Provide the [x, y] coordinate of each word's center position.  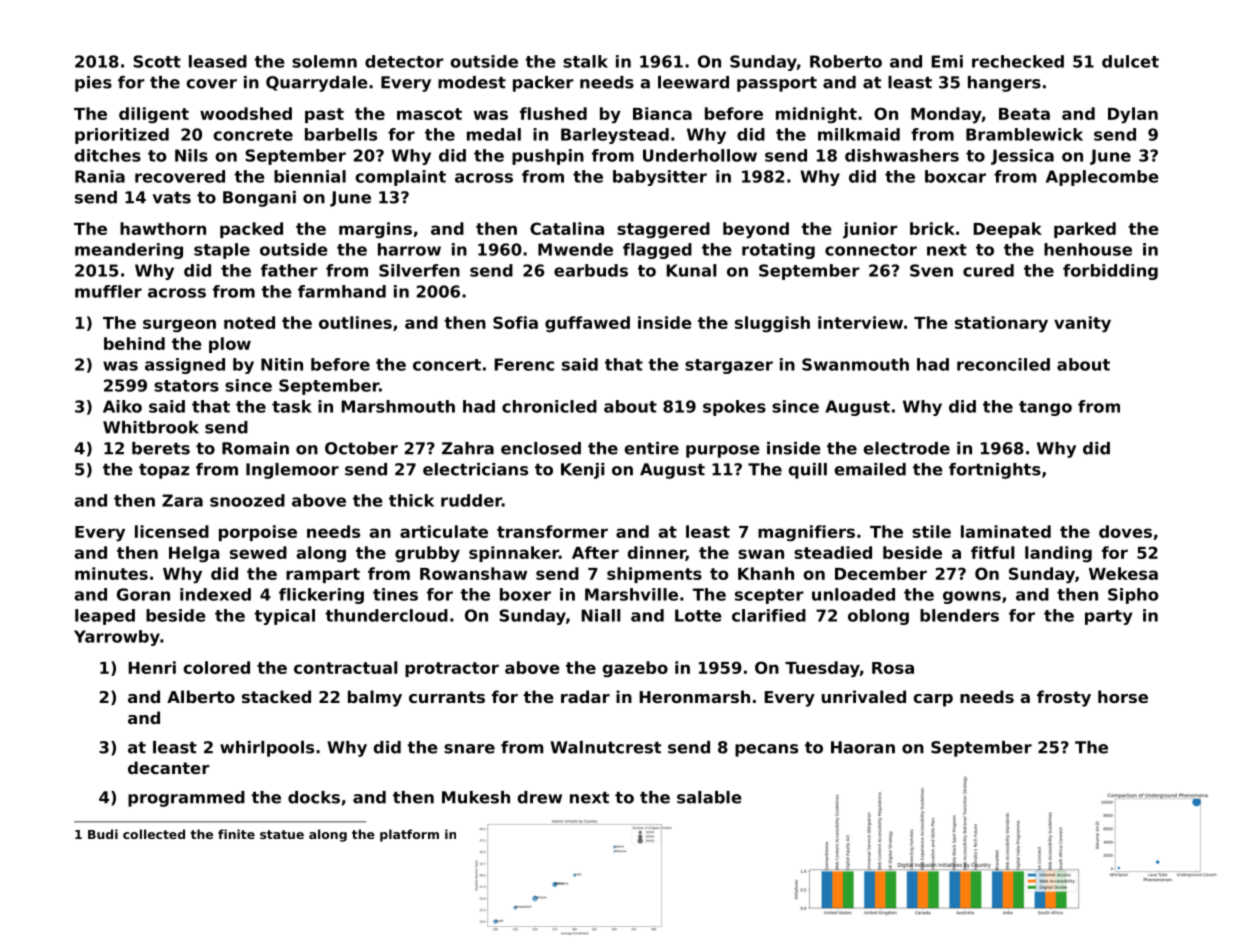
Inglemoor [292, 471]
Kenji [582, 471]
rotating [778, 251]
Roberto [846, 61]
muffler [108, 291]
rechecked [1018, 61]
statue [282, 834]
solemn [324, 61]
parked [1085, 230]
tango [1045, 408]
